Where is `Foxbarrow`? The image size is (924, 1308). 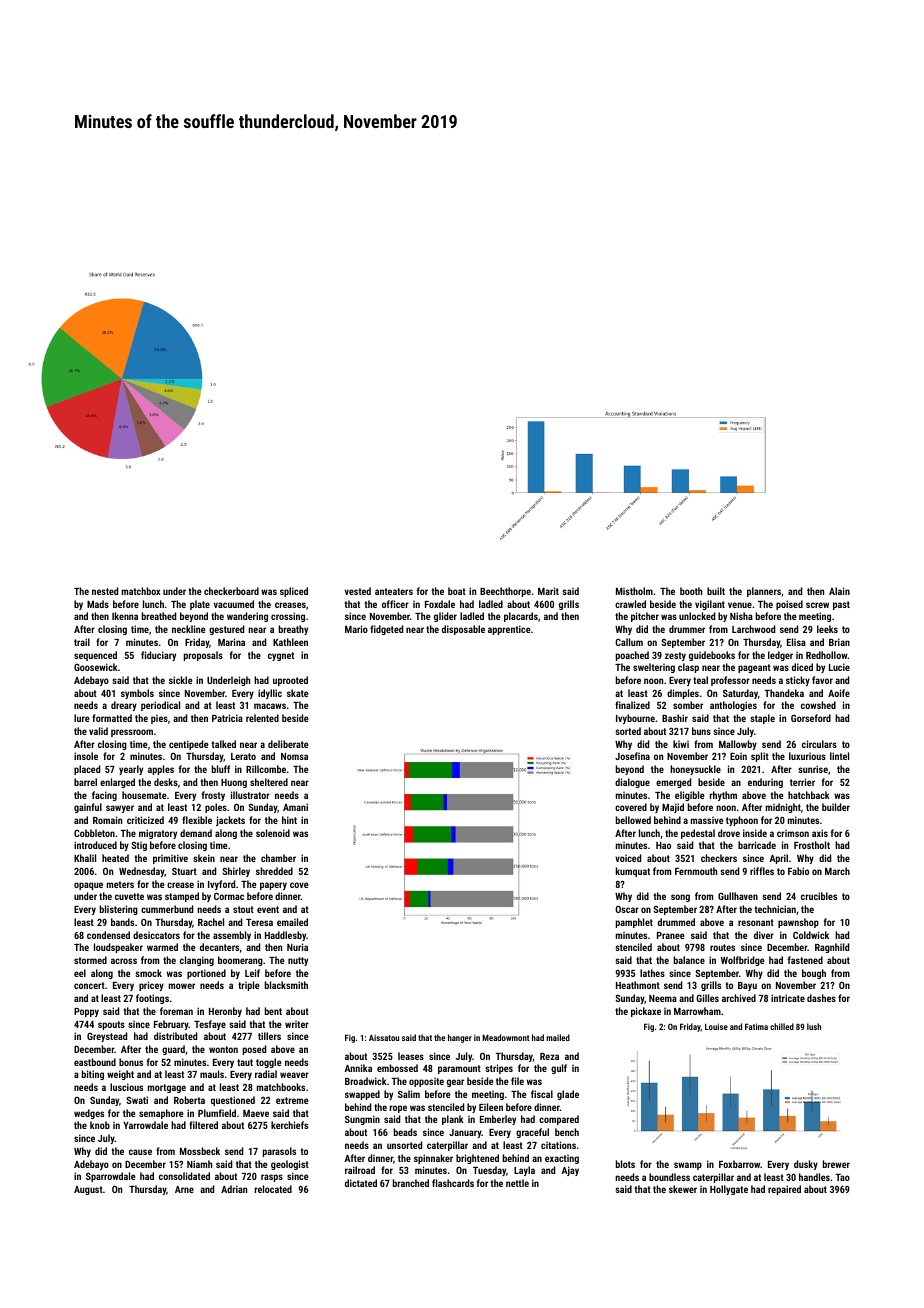 Foxbarrow is located at coordinates (739, 1164).
